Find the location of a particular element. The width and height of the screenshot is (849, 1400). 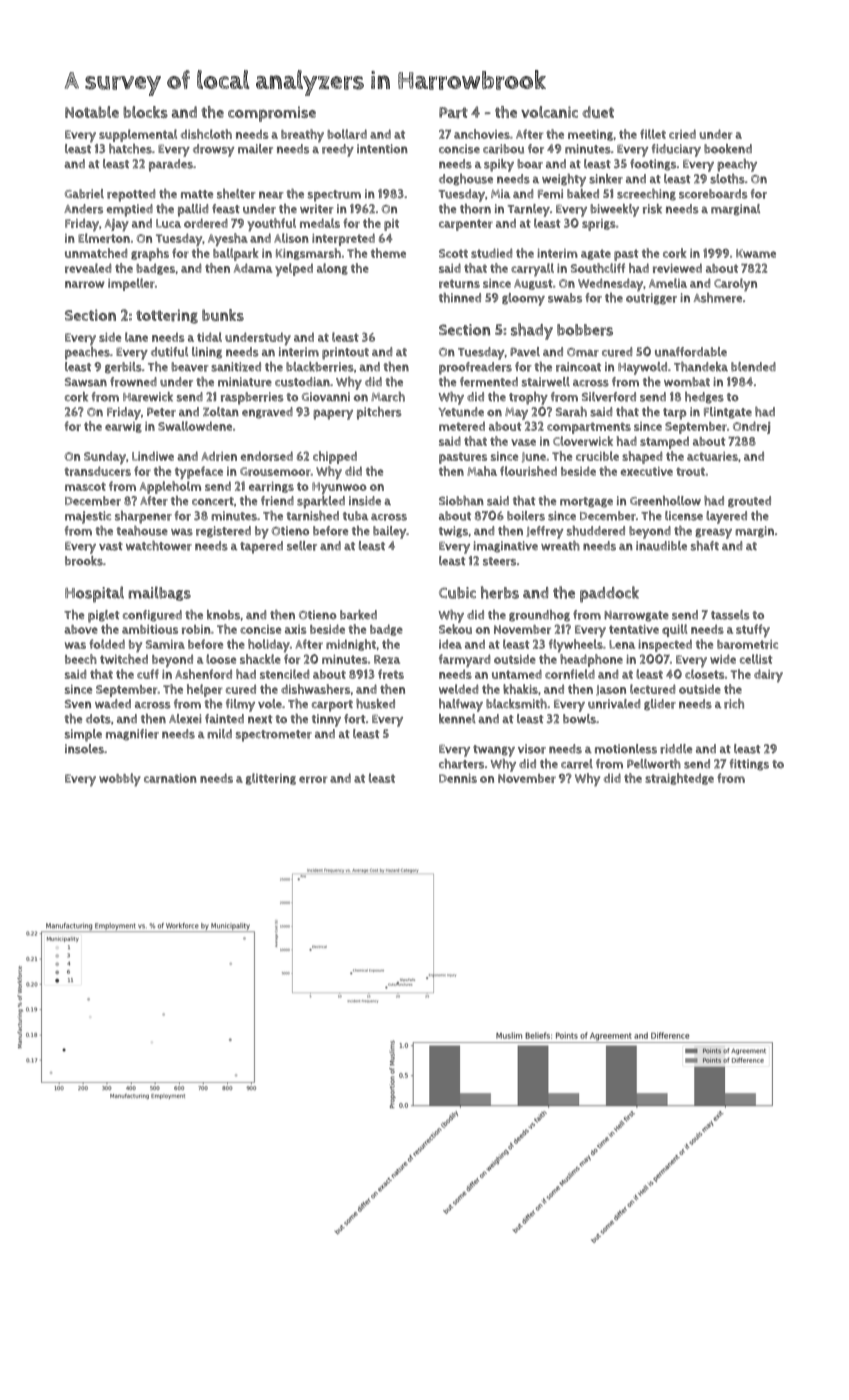

earwig is located at coordinates (123, 427).
